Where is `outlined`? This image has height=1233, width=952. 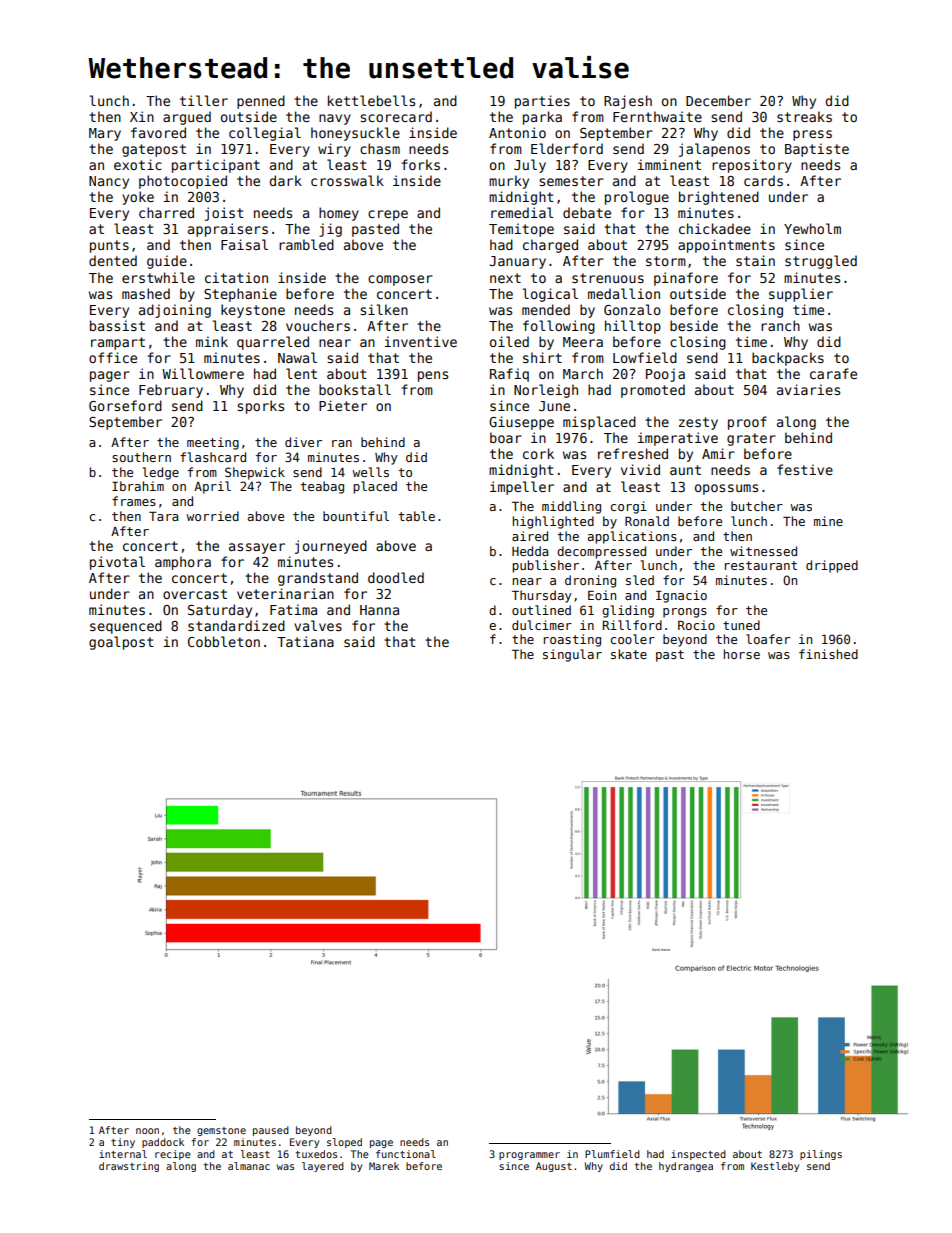
outlined is located at coordinates (541, 610).
